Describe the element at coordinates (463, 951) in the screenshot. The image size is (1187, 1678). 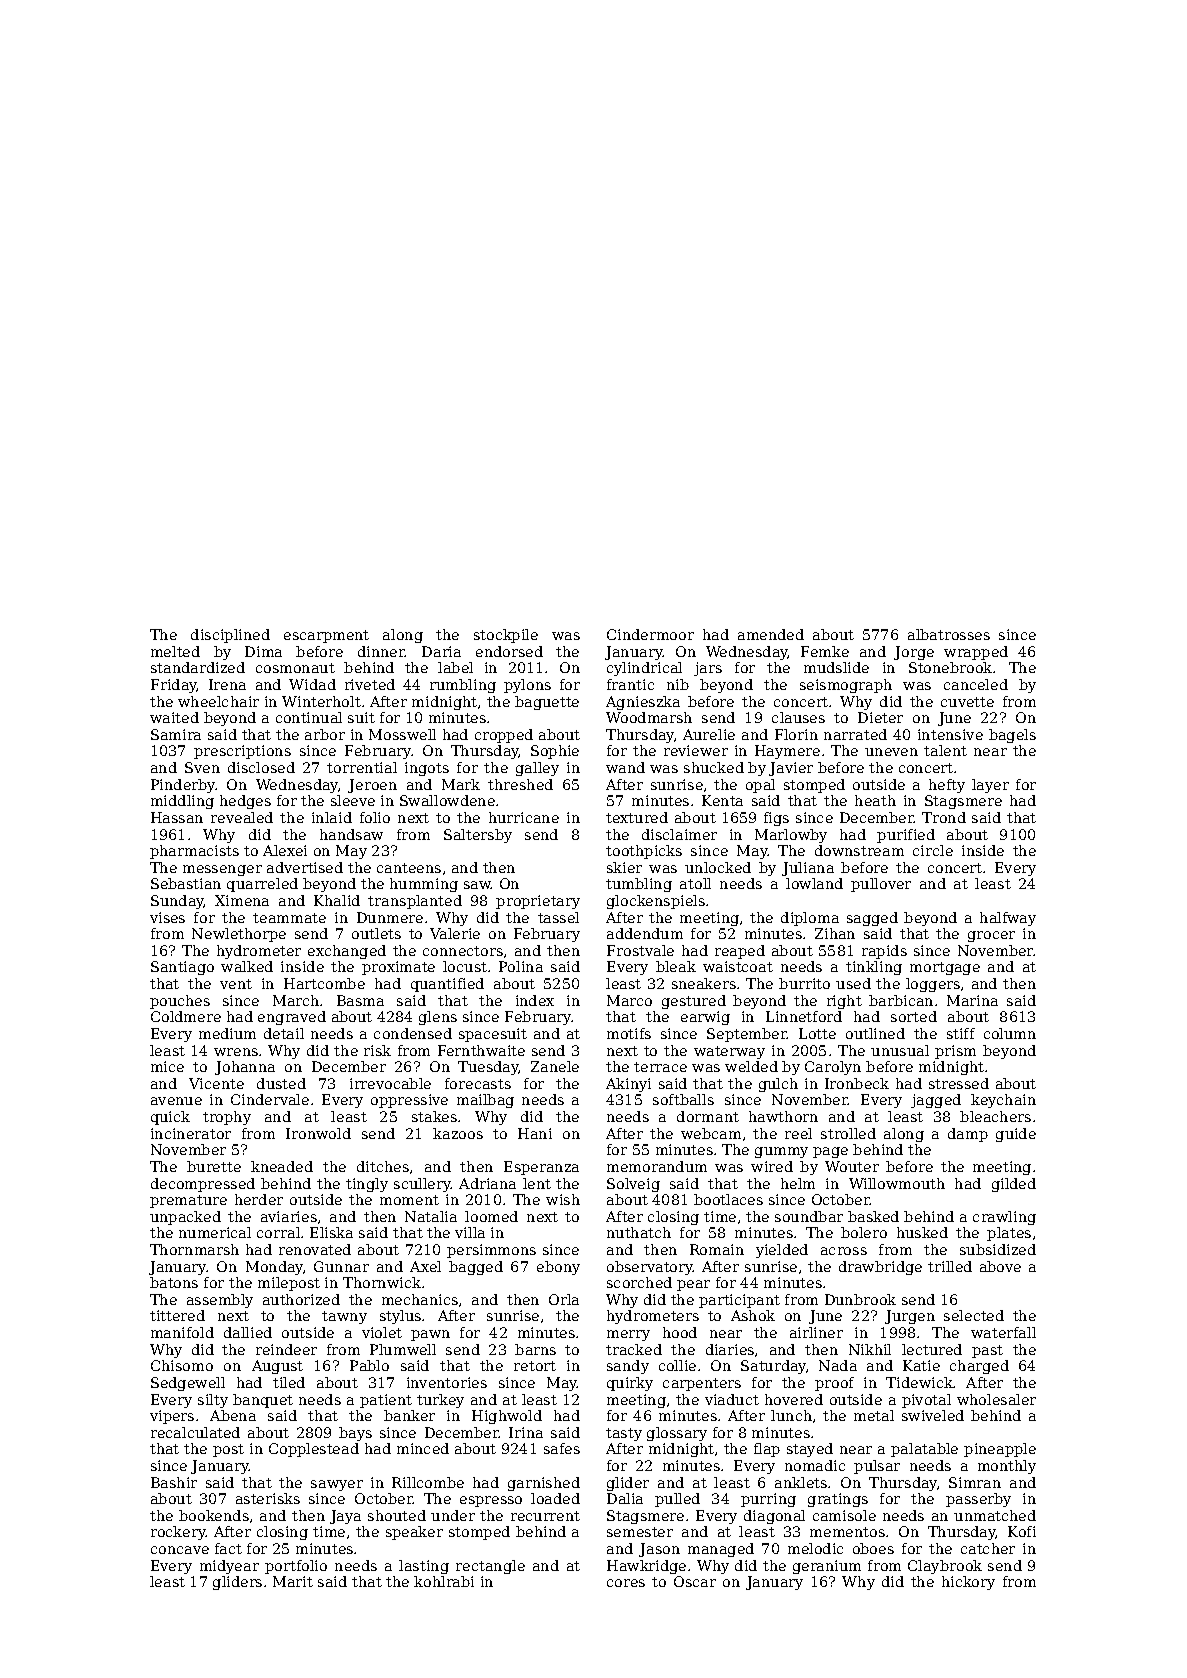
I see `connectors` at that location.
